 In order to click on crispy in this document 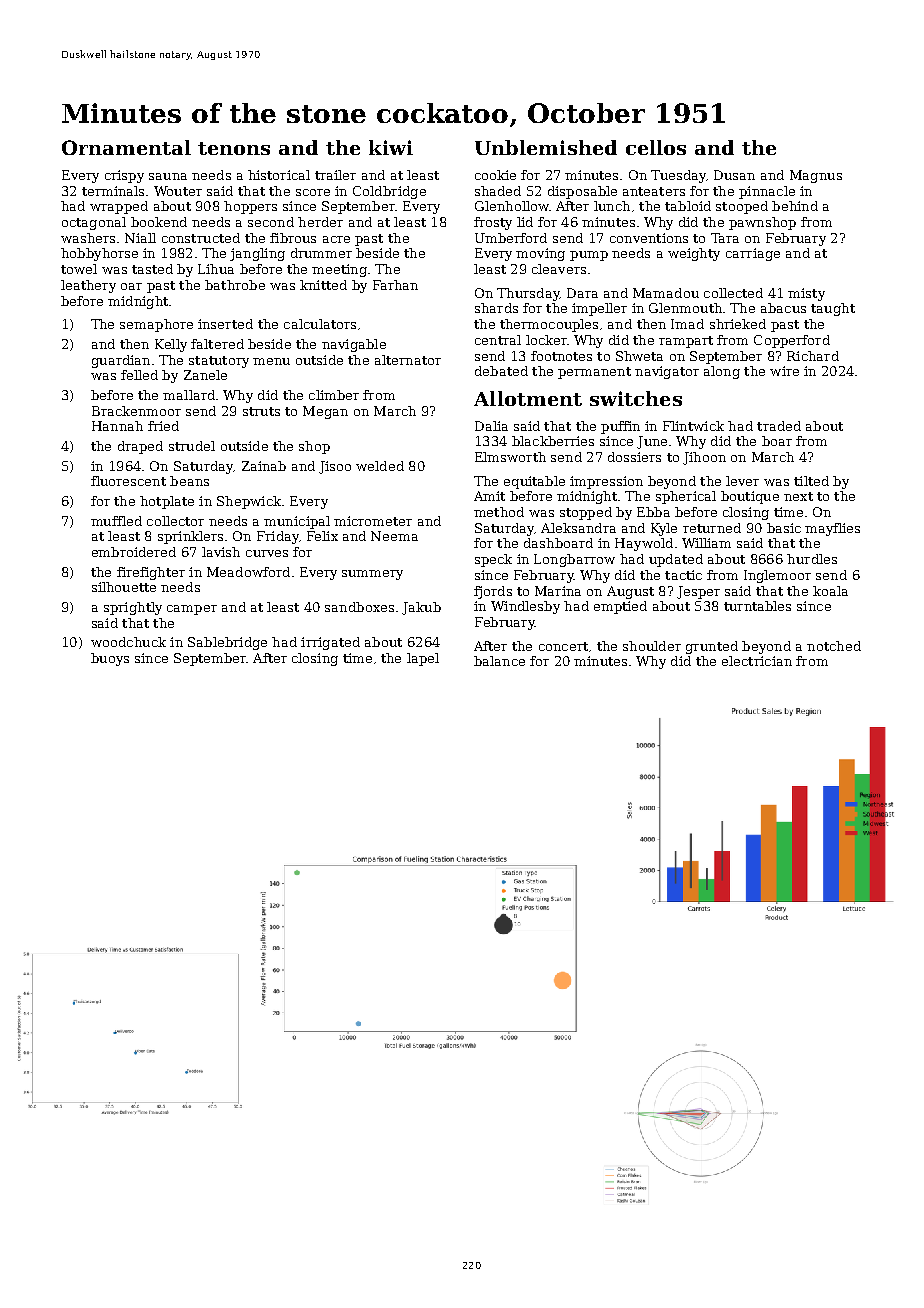, I will do `click(124, 176)`.
